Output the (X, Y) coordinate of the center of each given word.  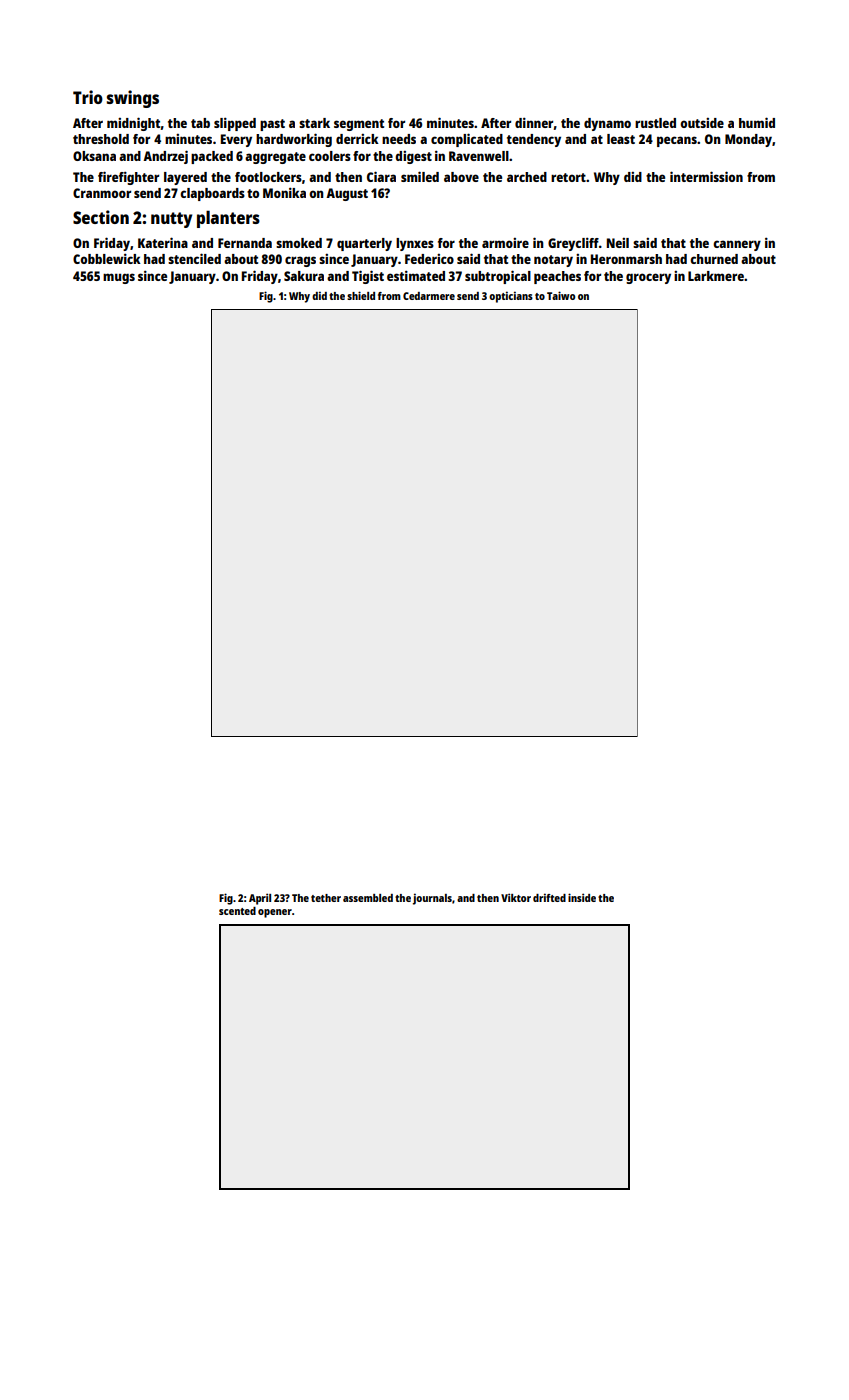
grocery (648, 278)
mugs (119, 278)
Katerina (163, 242)
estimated (416, 276)
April (260, 899)
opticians (511, 297)
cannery (737, 245)
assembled (368, 898)
